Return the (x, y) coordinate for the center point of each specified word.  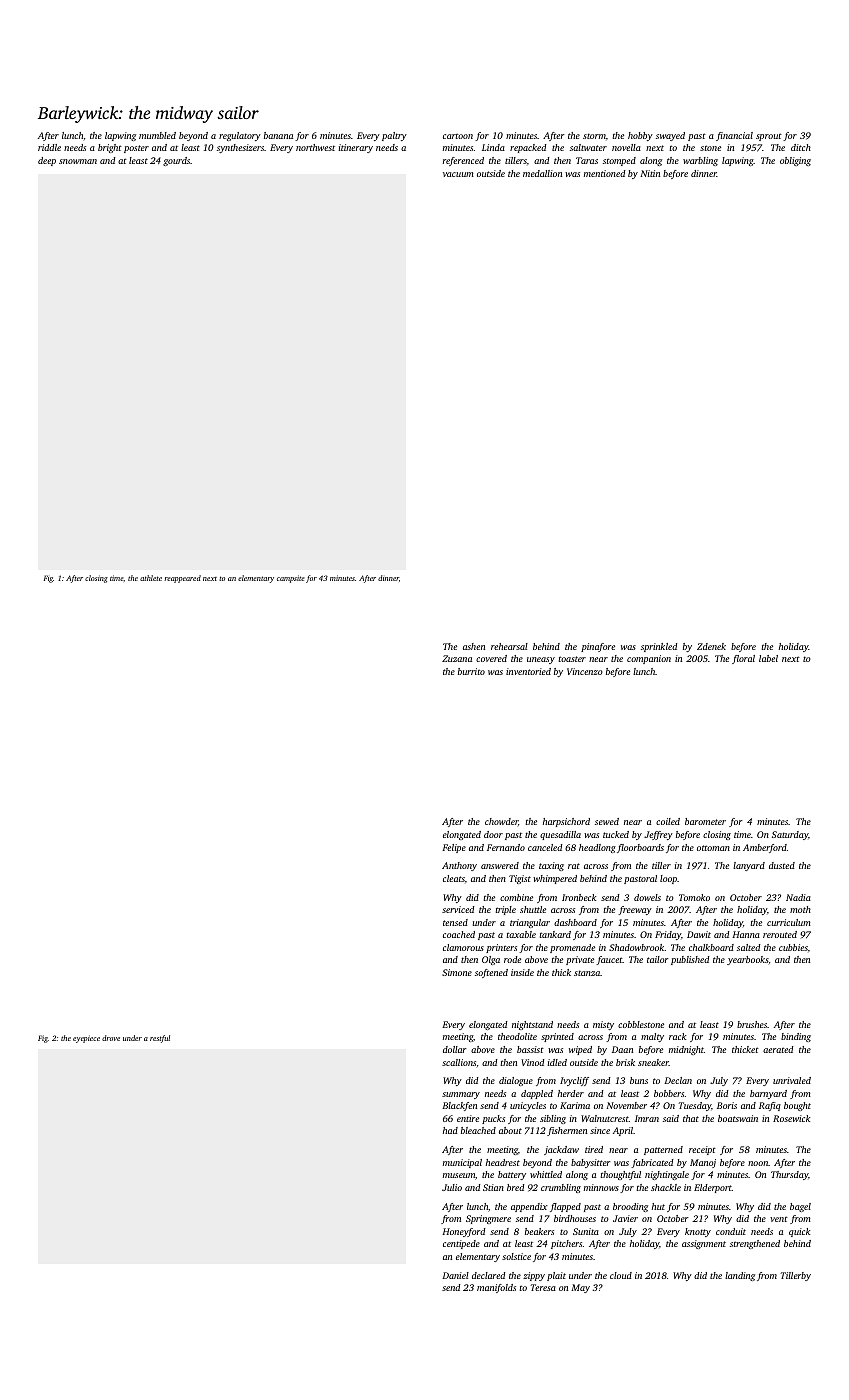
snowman (78, 161)
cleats (454, 878)
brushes (752, 1024)
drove (111, 1038)
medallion (542, 173)
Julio (452, 1187)
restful (160, 1039)
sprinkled (659, 647)
